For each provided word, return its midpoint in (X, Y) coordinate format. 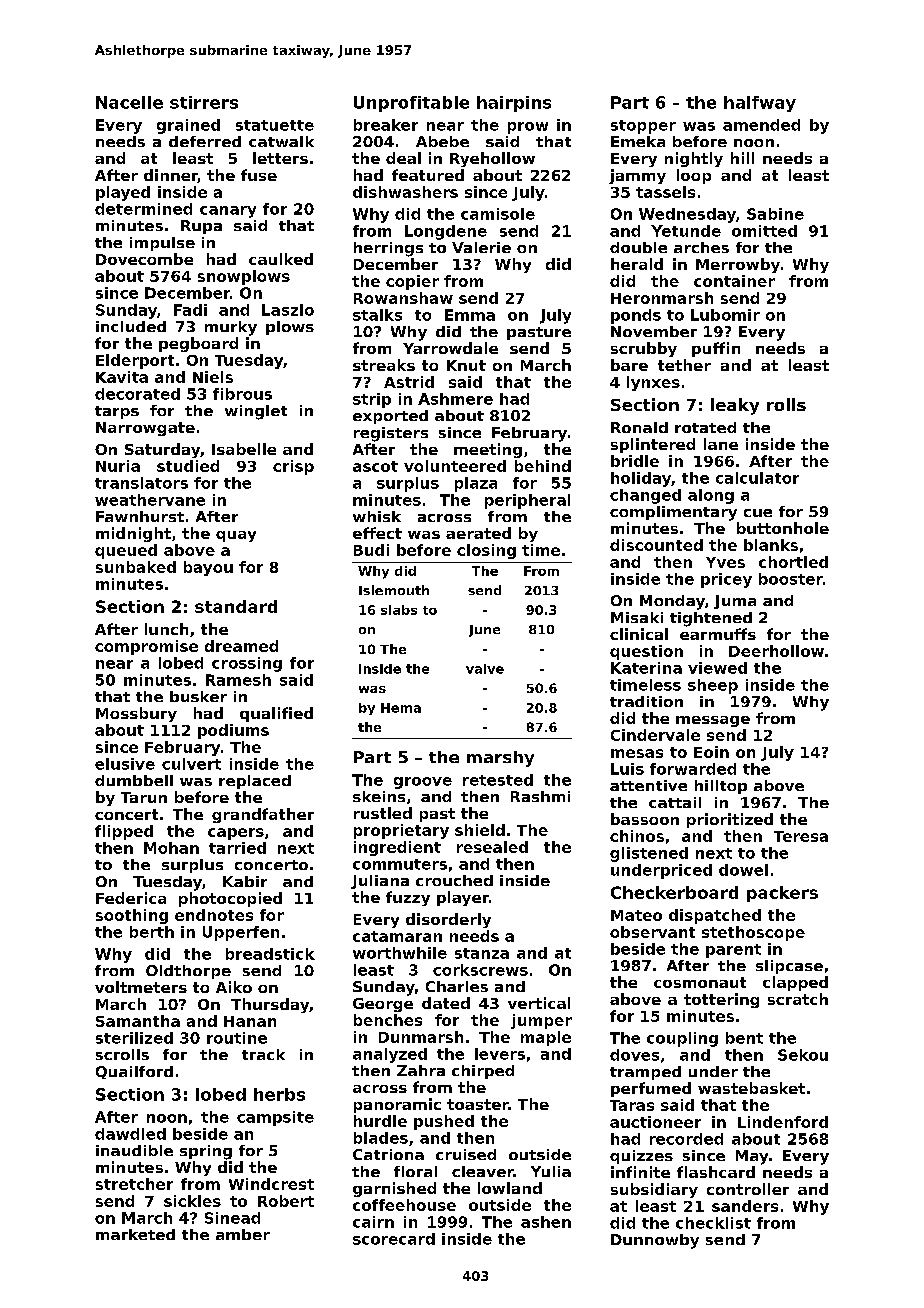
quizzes (641, 1157)
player (463, 898)
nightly (694, 159)
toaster (478, 1104)
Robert (286, 1201)
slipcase (789, 967)
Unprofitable (411, 104)
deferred (205, 141)
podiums (233, 731)
